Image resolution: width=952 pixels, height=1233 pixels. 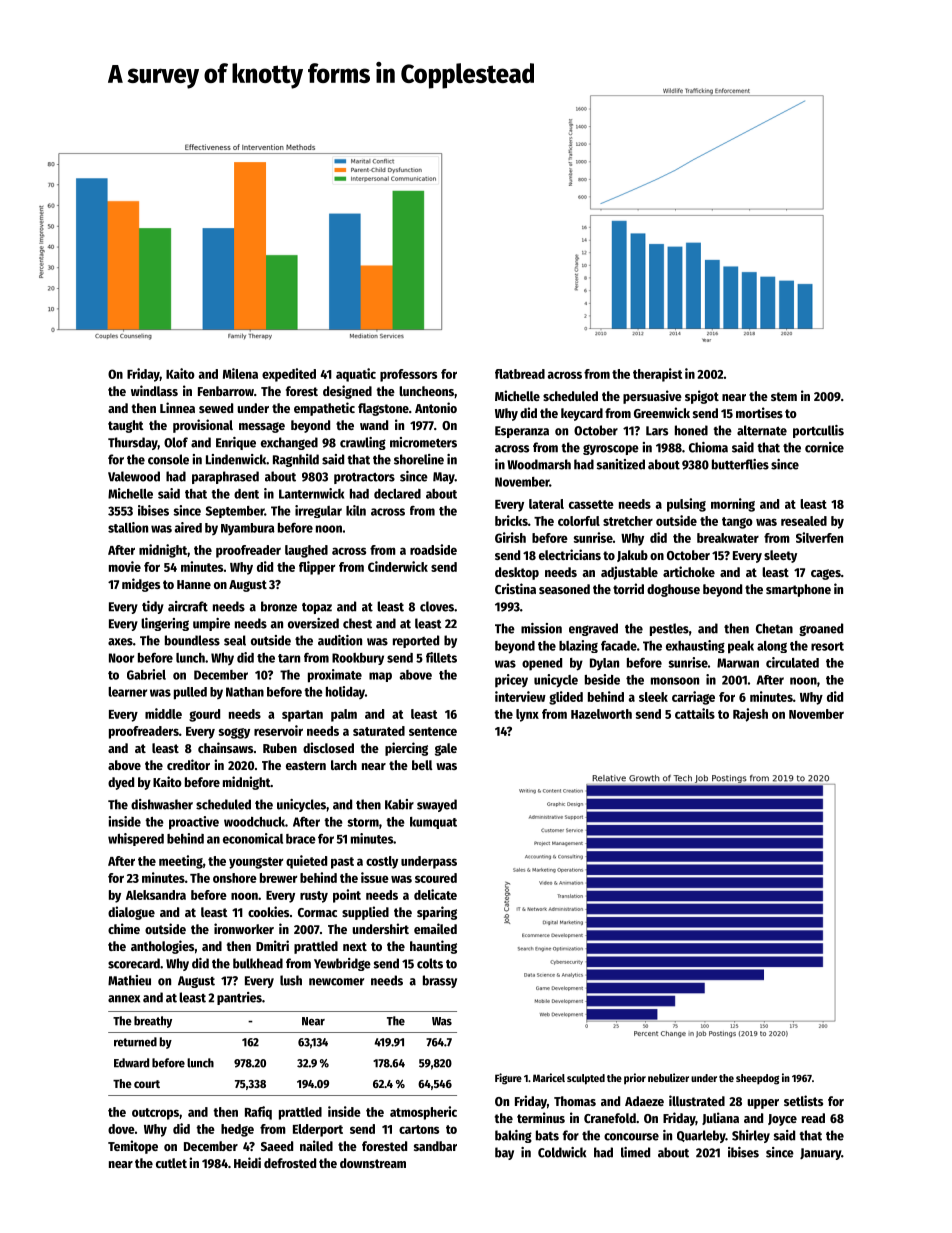 I want to click on glided, so click(x=566, y=698).
